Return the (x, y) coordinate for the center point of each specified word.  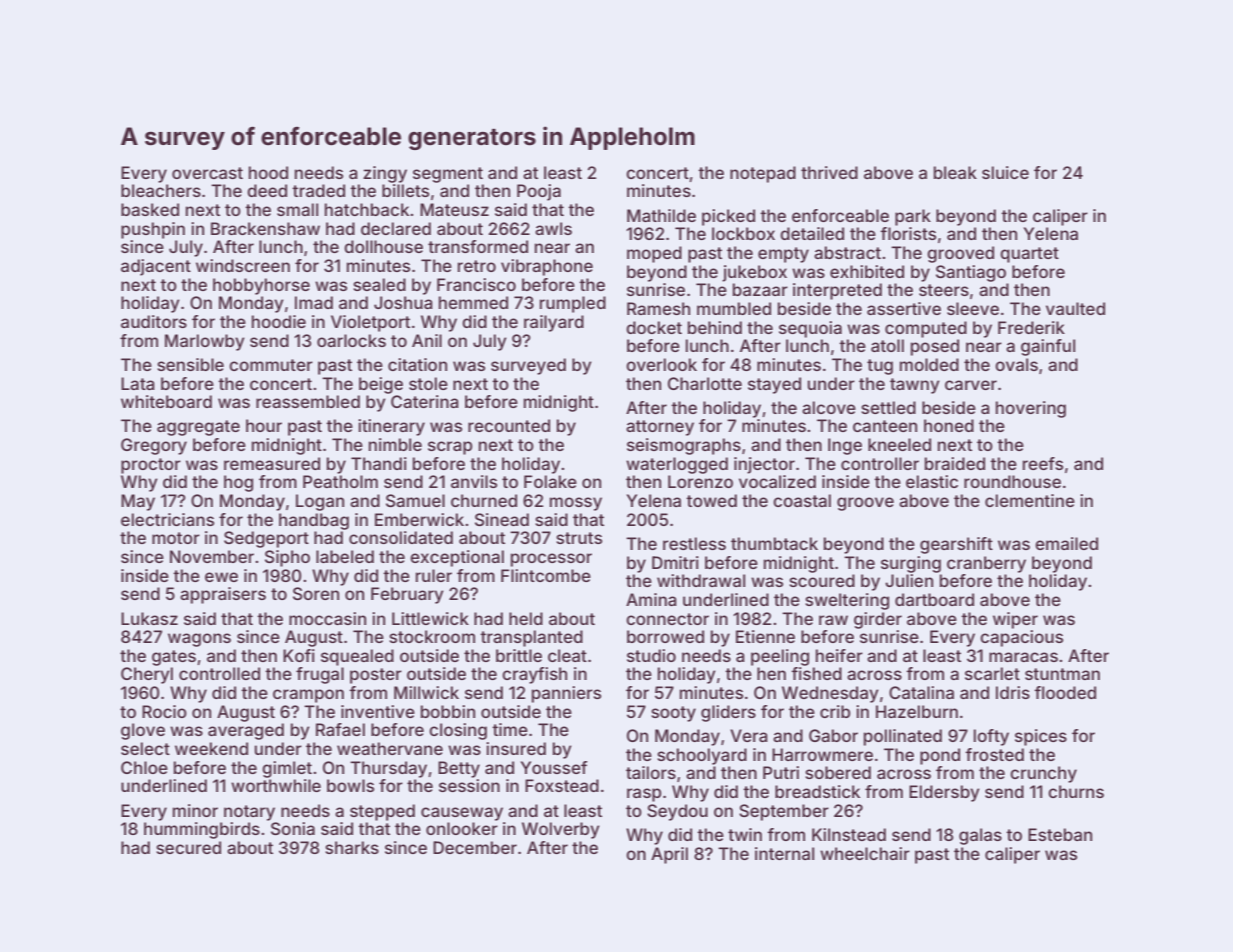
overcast (207, 173)
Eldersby (944, 793)
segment (448, 175)
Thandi (379, 463)
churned (484, 500)
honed (949, 425)
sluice (1005, 172)
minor (195, 810)
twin (745, 834)
